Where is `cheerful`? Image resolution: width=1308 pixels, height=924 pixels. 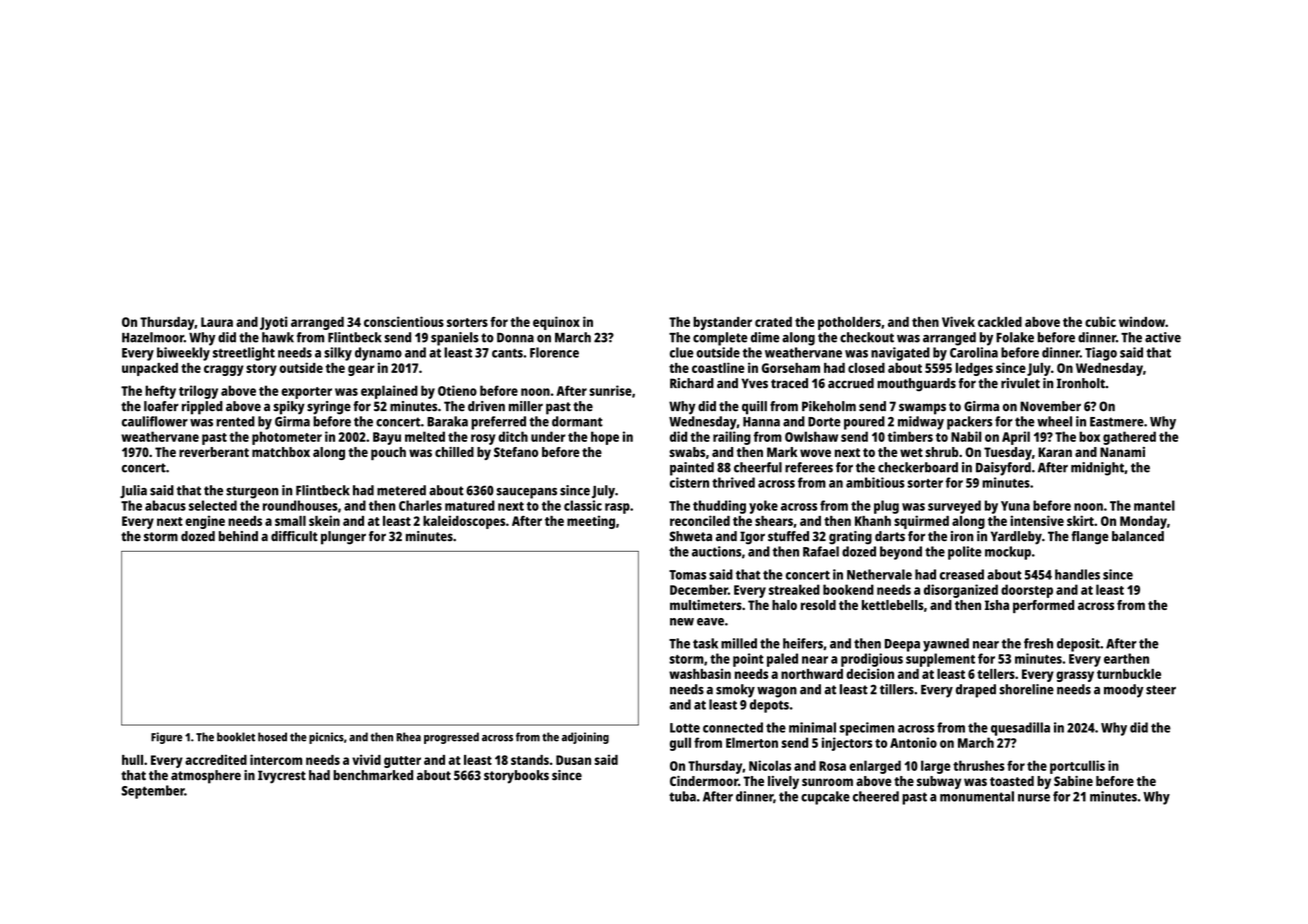
cheerful is located at coordinates (758, 467).
